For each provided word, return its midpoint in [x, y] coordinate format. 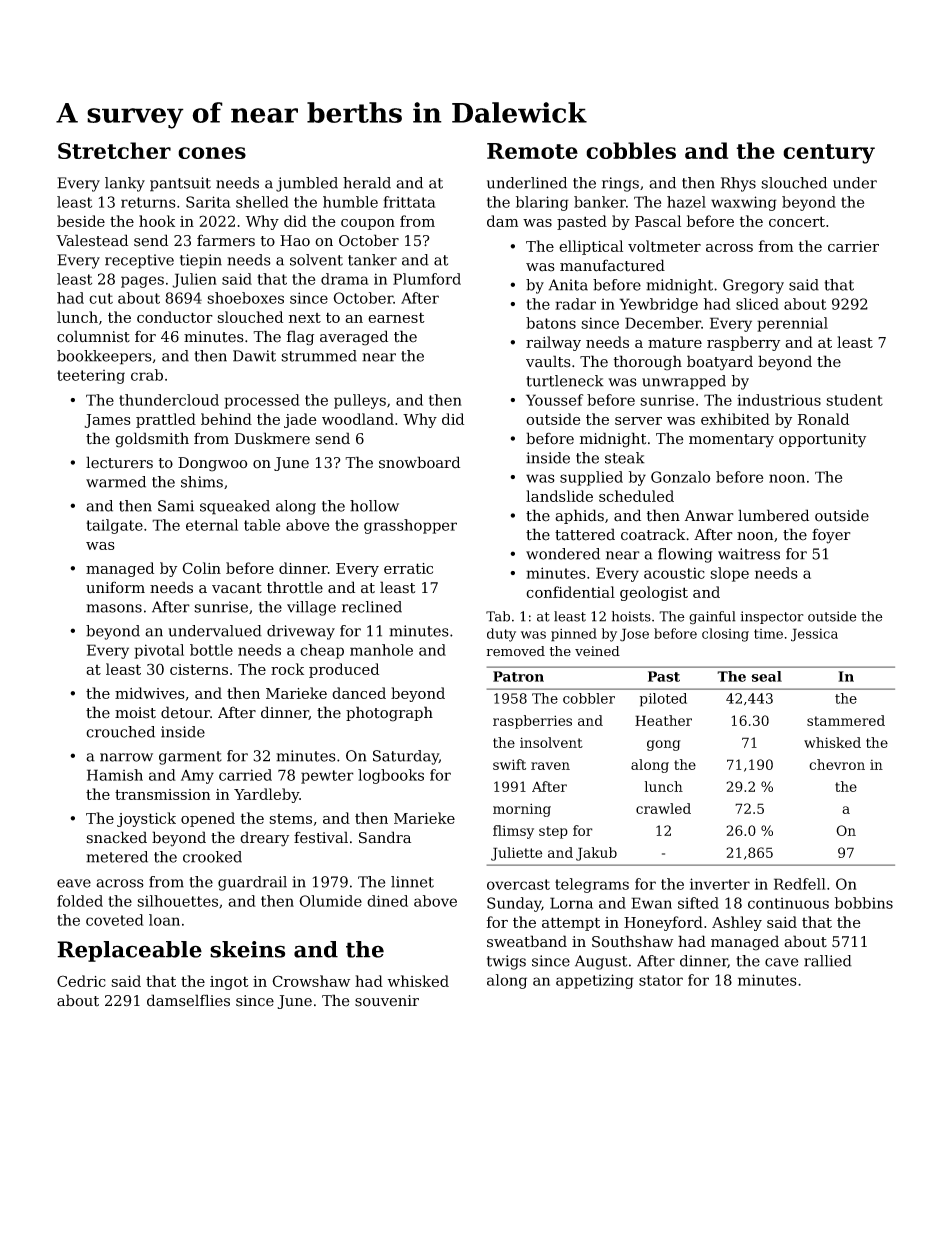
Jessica [814, 635]
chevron [837, 764]
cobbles [631, 150]
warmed [116, 482]
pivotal [159, 651]
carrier [853, 246]
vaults [548, 361]
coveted [115, 920]
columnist [93, 336]
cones [212, 153]
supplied [591, 478]
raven [550, 766]
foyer [831, 536]
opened [208, 819]
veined [597, 651]
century [829, 154]
